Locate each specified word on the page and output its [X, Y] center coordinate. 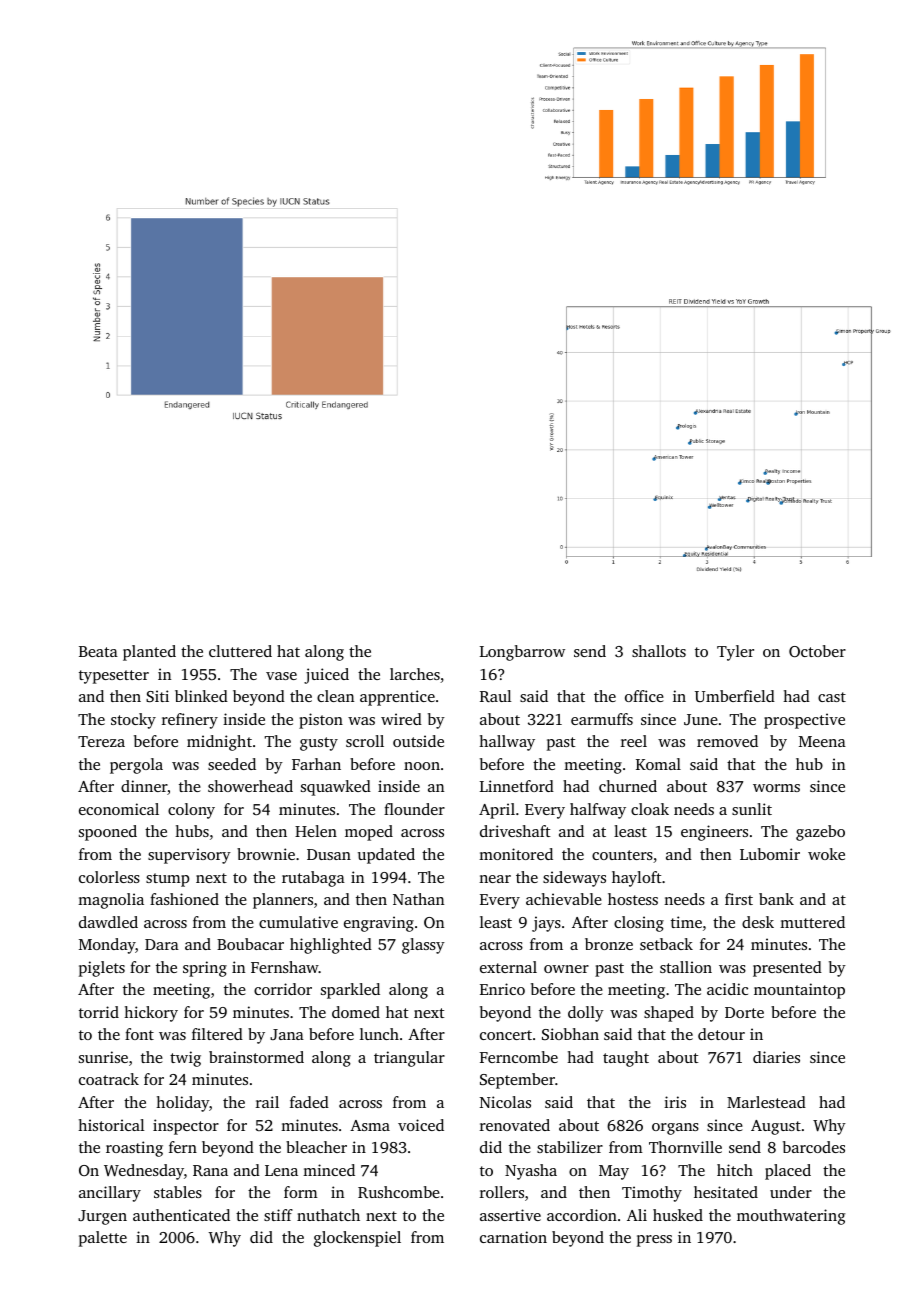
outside [418, 741]
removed [727, 741]
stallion [686, 967]
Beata [98, 651]
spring [205, 969]
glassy [423, 946]
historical [111, 1125]
